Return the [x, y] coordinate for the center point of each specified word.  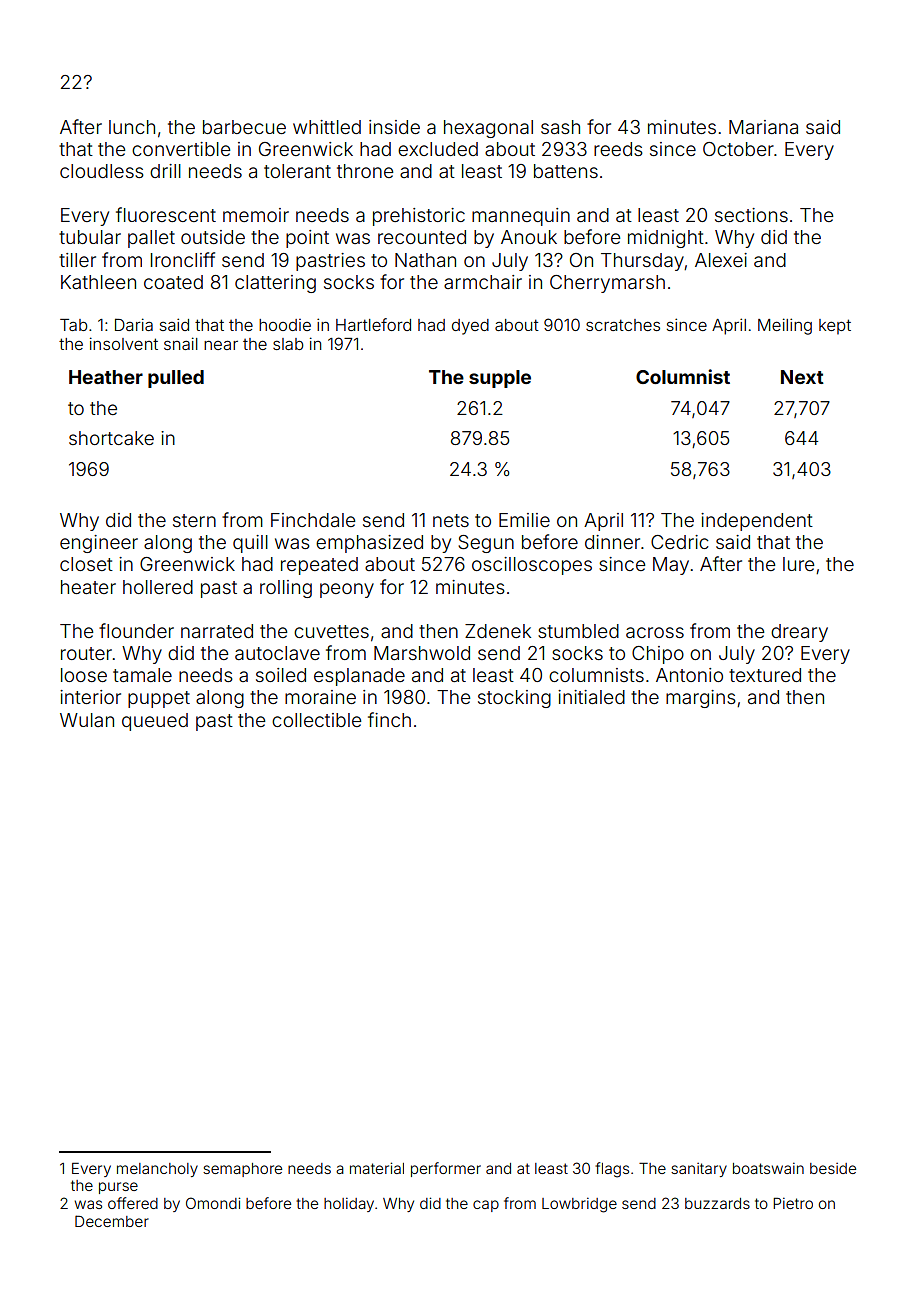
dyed [470, 327]
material [377, 1168]
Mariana [763, 127]
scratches [623, 325]
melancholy [157, 1170]
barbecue [244, 127]
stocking [514, 699]
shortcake [111, 438]
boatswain [768, 1168]
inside [394, 127]
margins [701, 699]
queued [155, 722]
